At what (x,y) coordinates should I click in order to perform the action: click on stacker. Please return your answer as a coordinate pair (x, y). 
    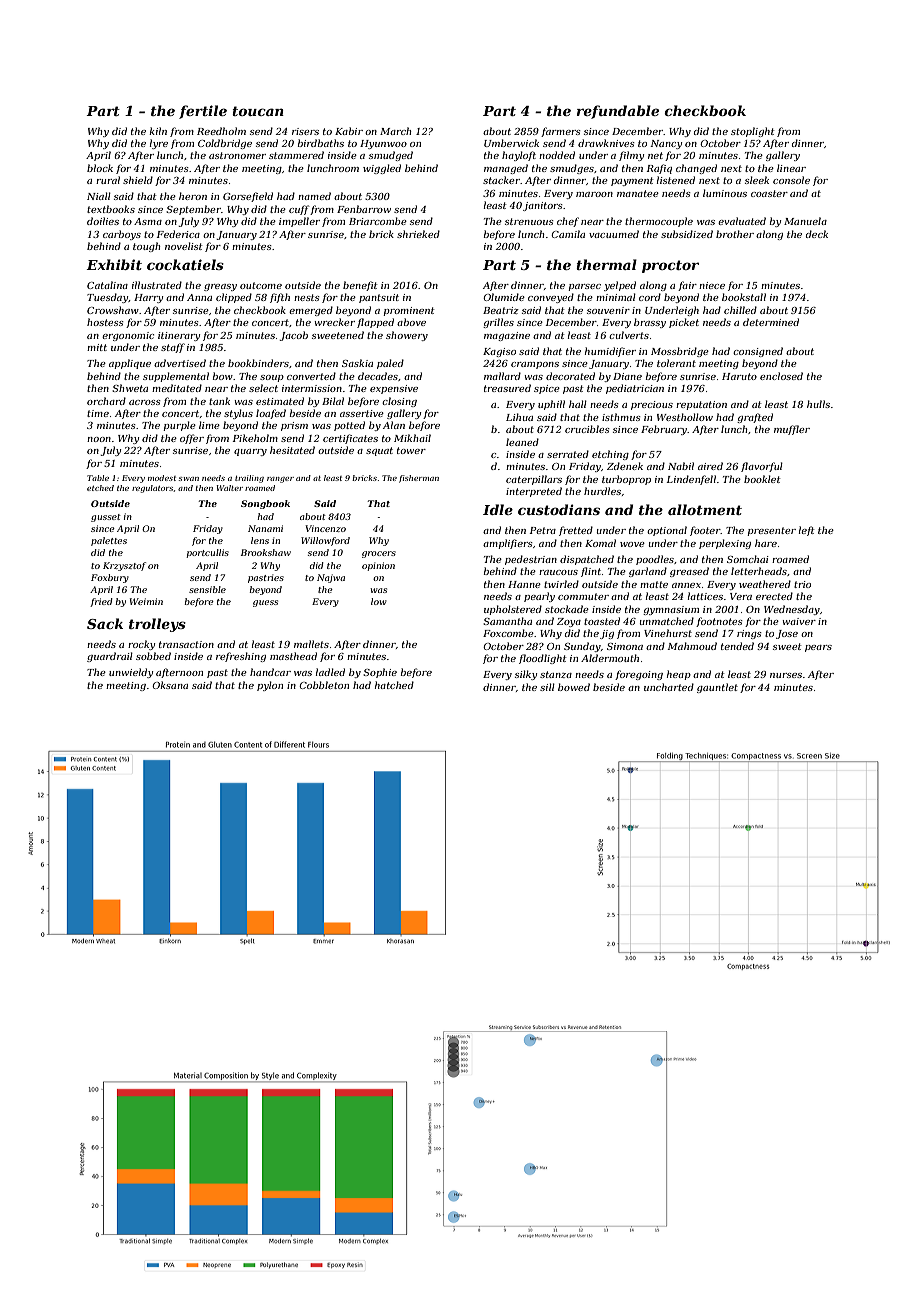
    Looking at the image, I should click on (501, 180).
